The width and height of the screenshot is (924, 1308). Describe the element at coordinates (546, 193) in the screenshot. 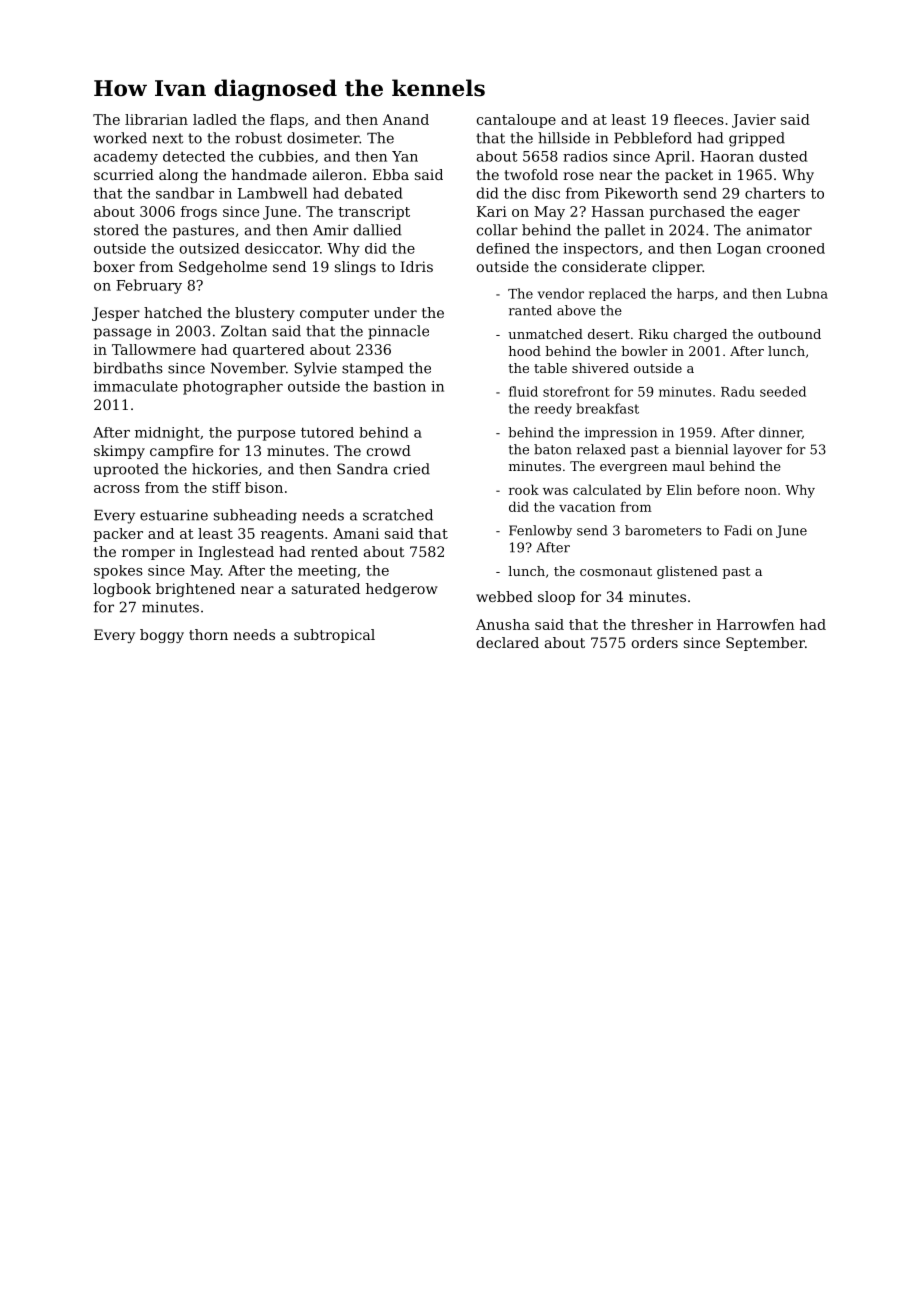

I see `disc` at that location.
